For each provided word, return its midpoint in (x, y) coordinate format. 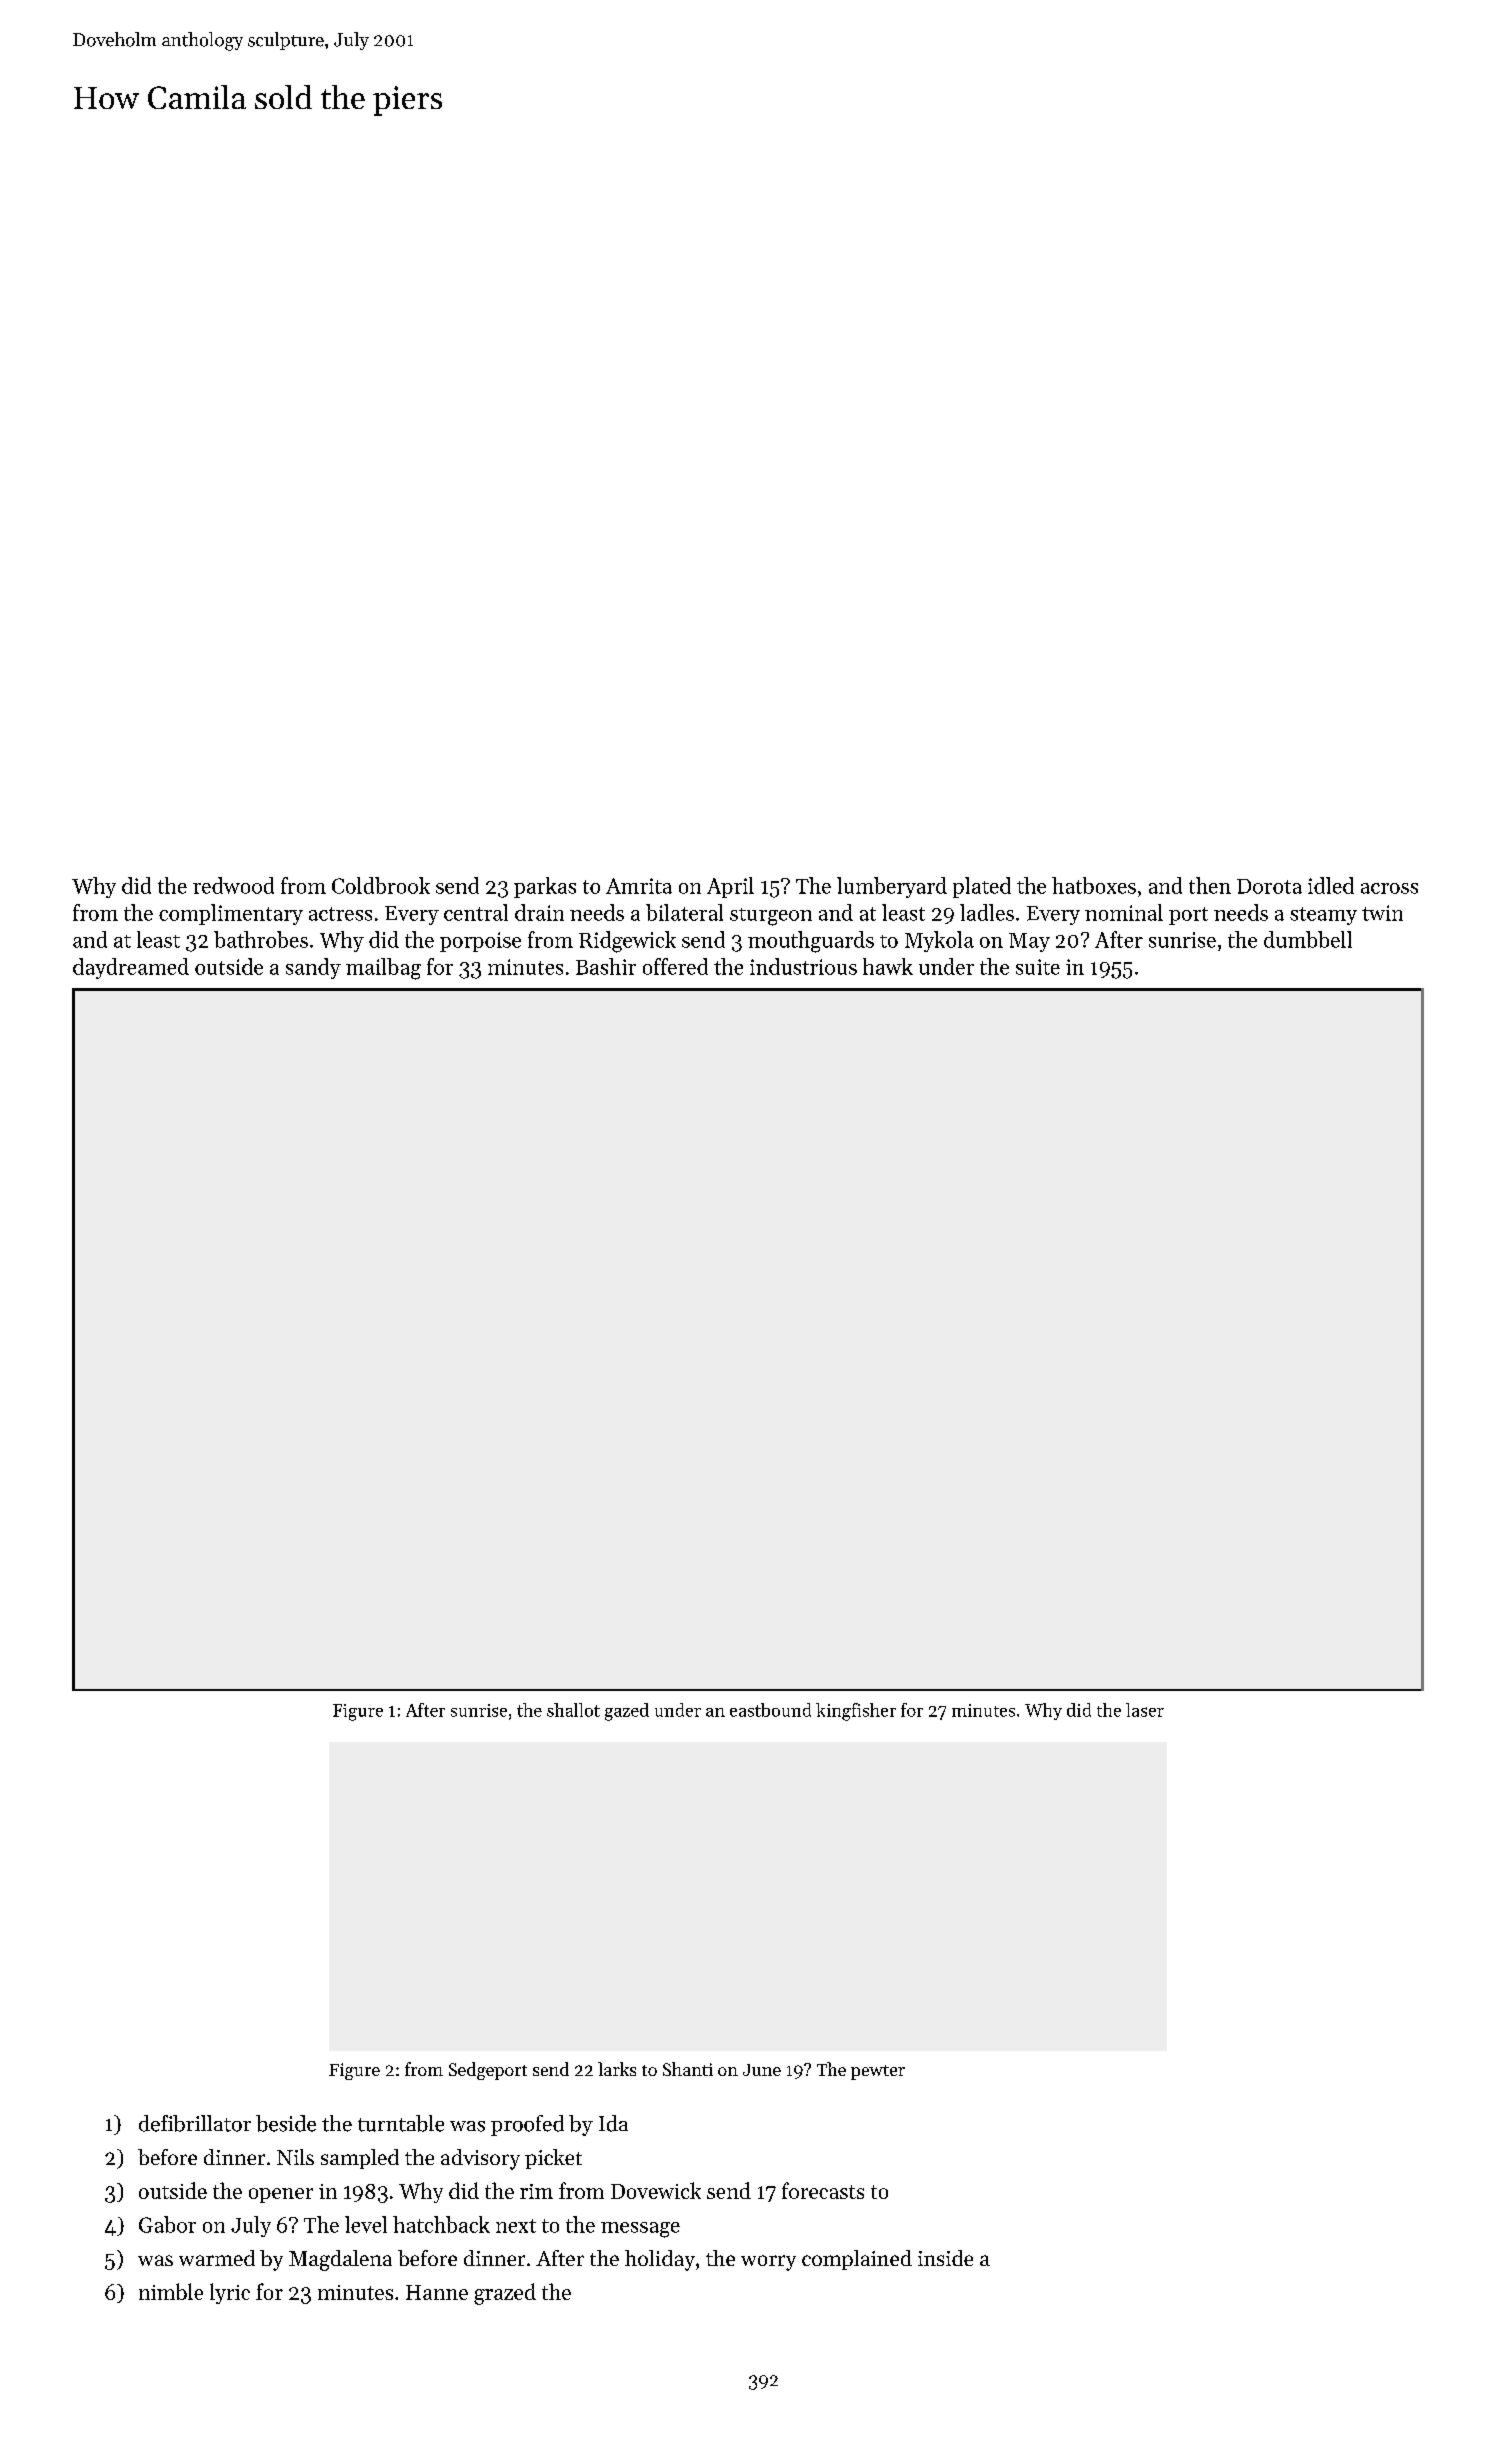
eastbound (770, 1710)
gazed (627, 1712)
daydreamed (131, 968)
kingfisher (856, 1712)
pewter (878, 2072)
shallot (573, 1710)
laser (1145, 1710)
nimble (171, 2291)
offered (675, 966)
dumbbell (1308, 939)
